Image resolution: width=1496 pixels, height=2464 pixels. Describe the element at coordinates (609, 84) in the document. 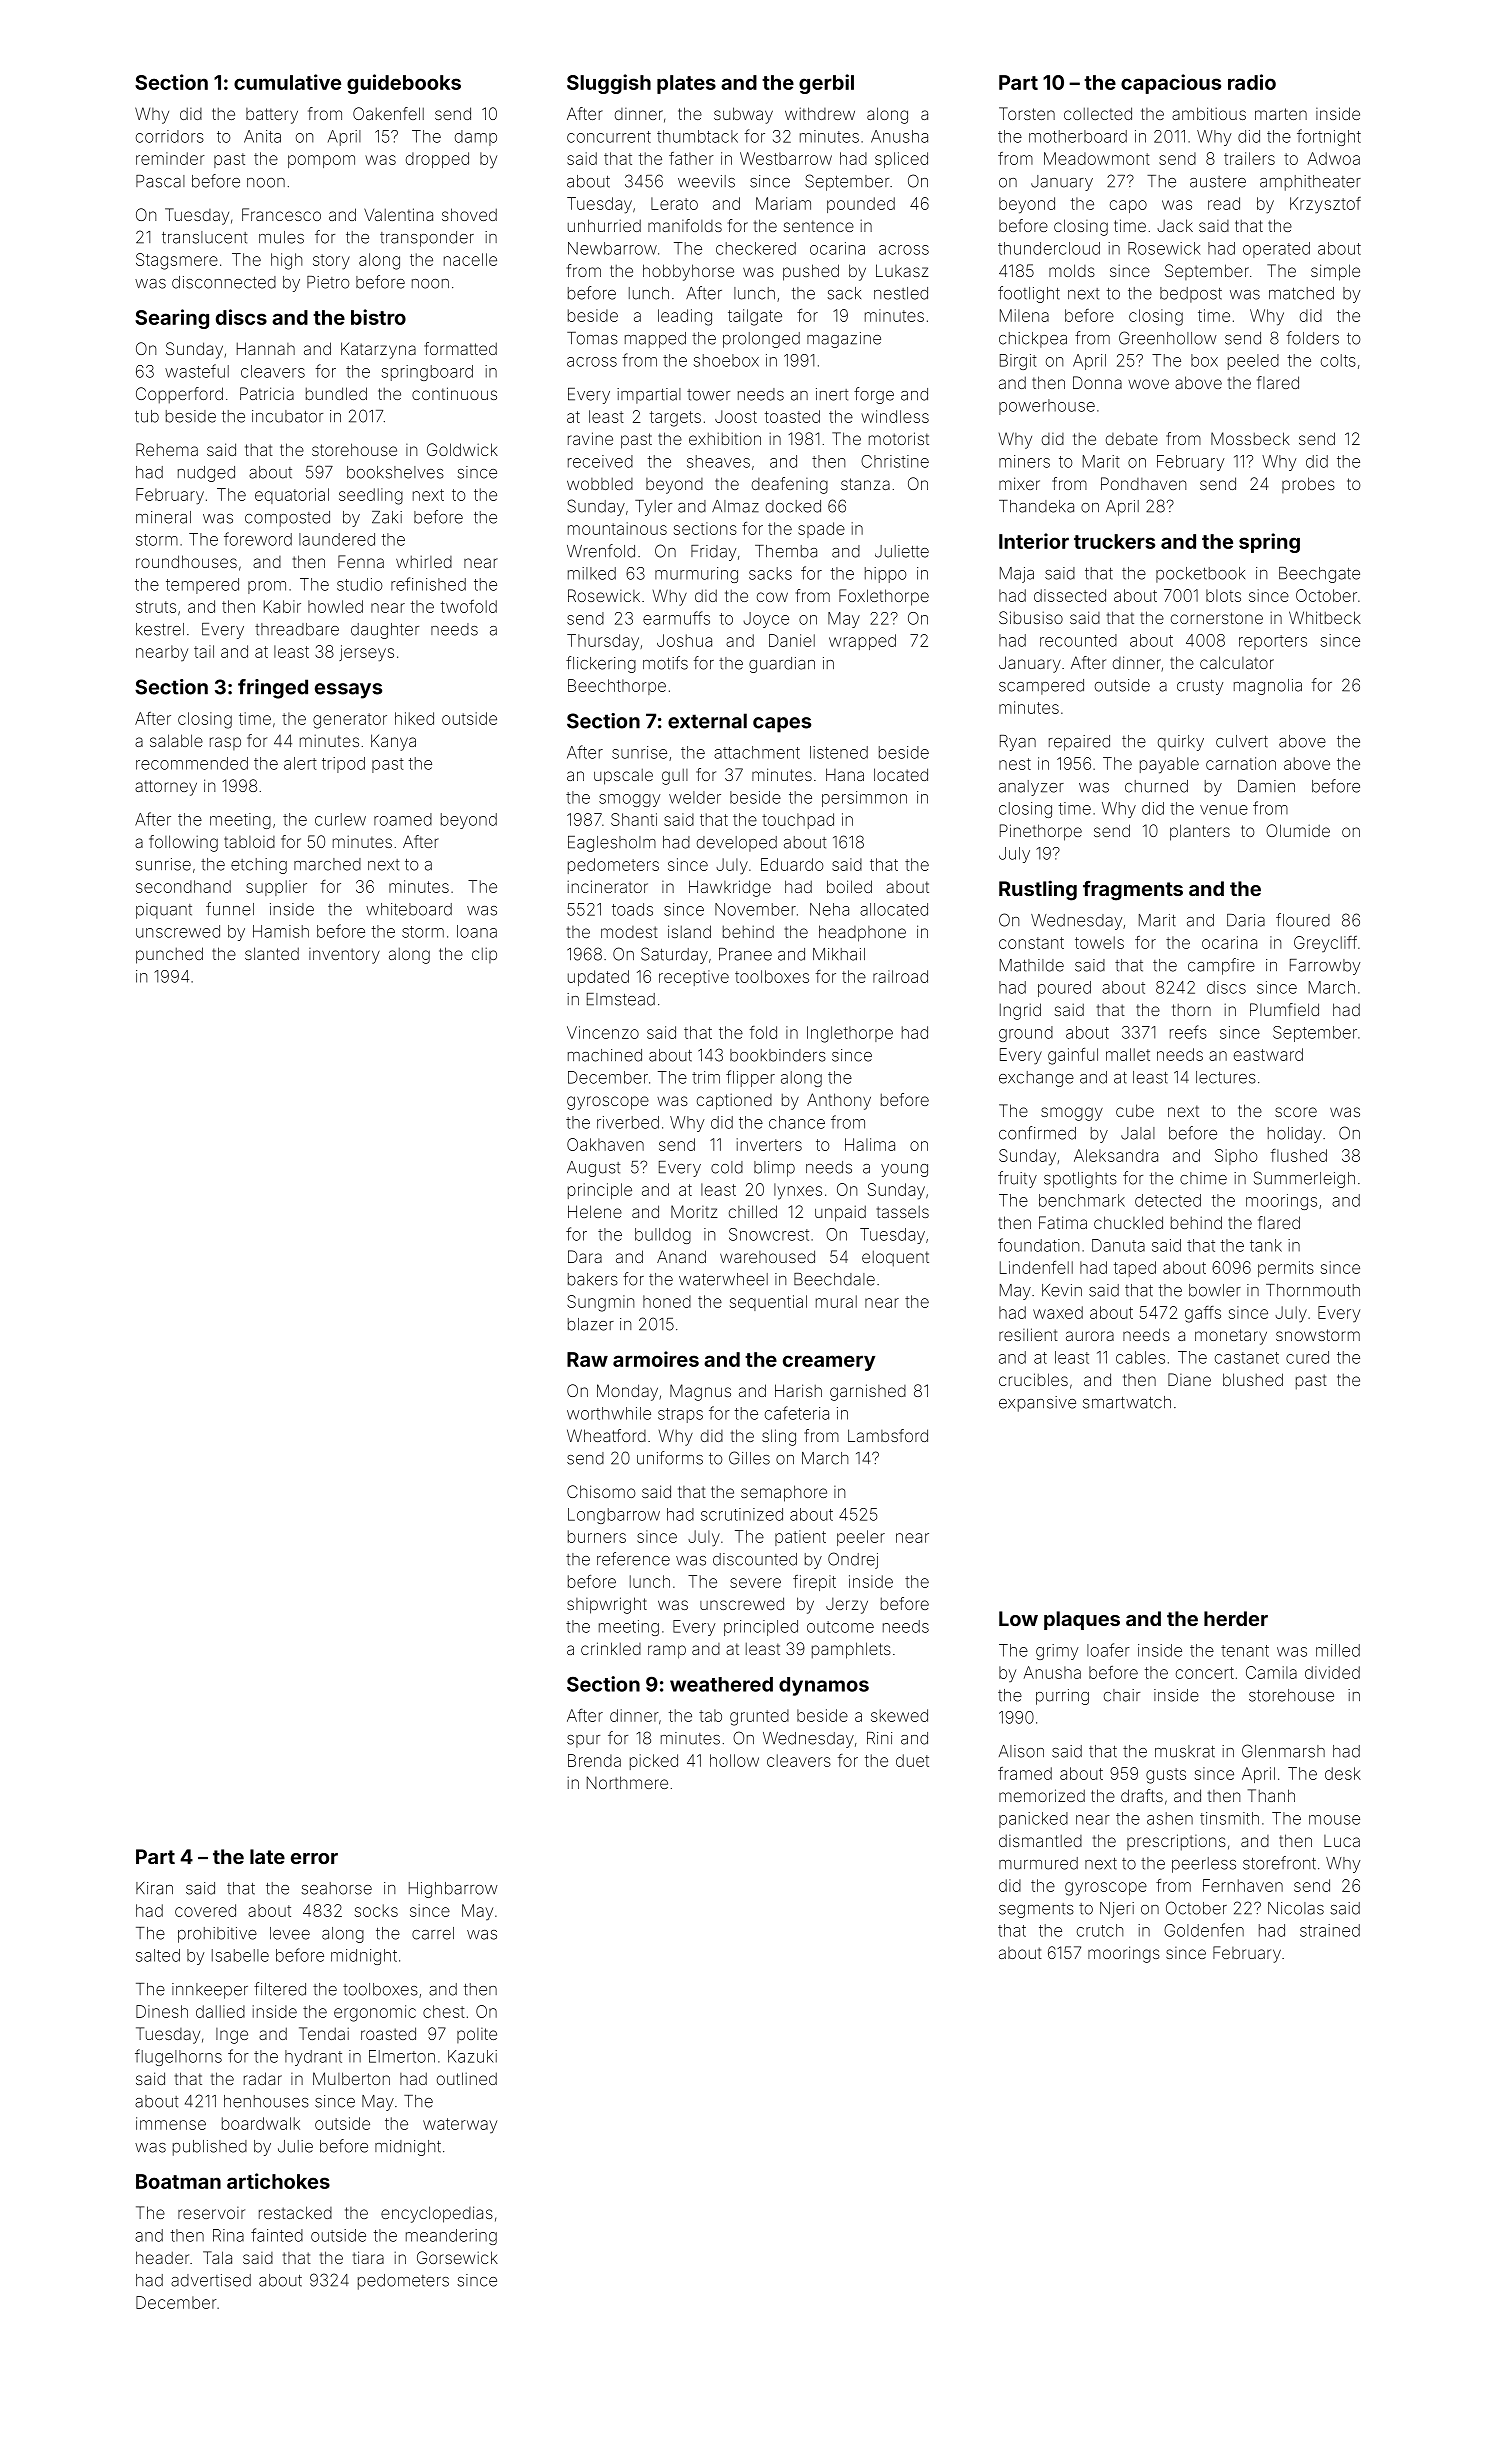

I see `Sluggish` at that location.
